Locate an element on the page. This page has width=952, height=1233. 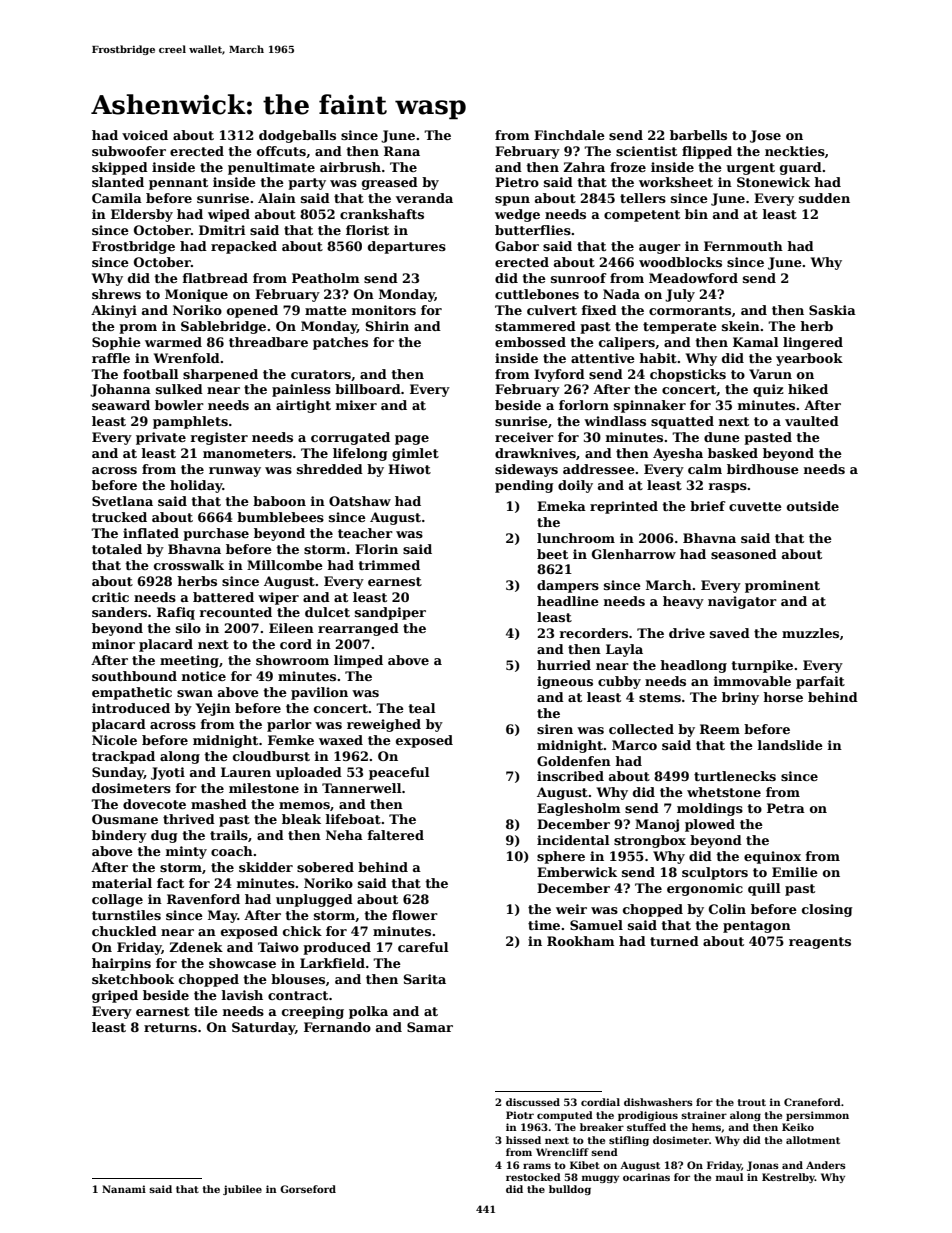
limped is located at coordinates (358, 661).
